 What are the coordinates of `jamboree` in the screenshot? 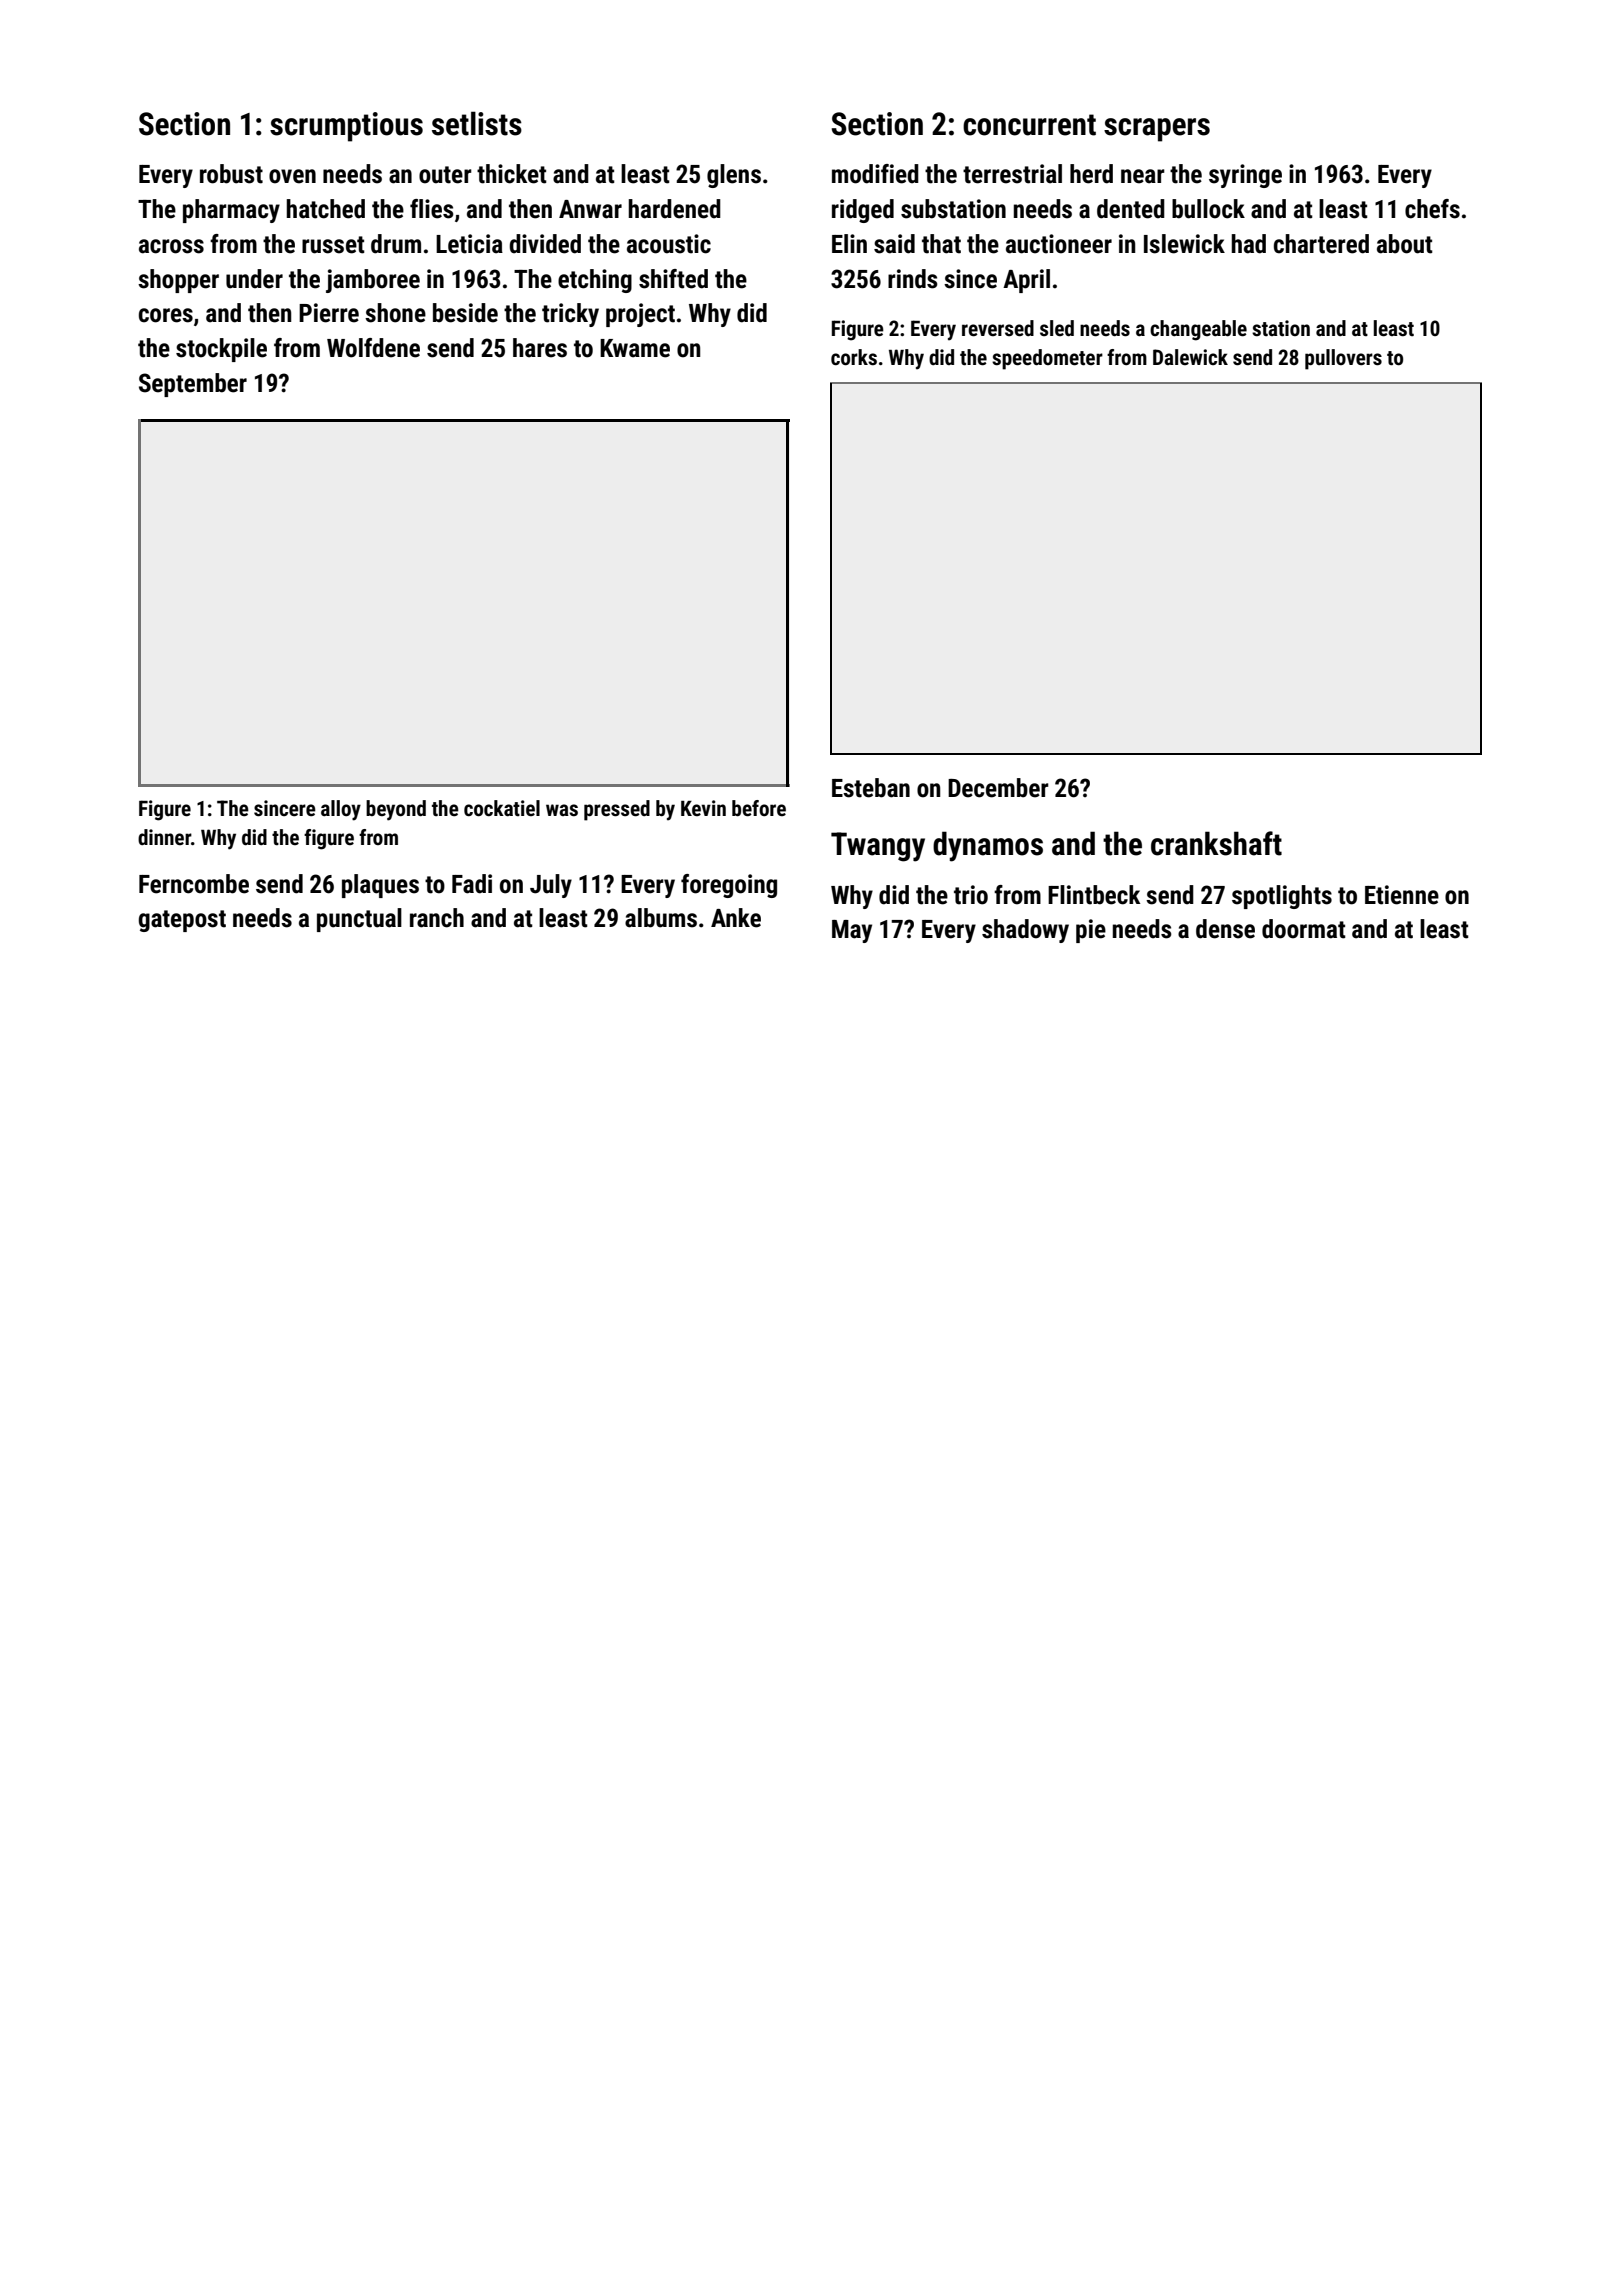 It's located at (373, 281).
